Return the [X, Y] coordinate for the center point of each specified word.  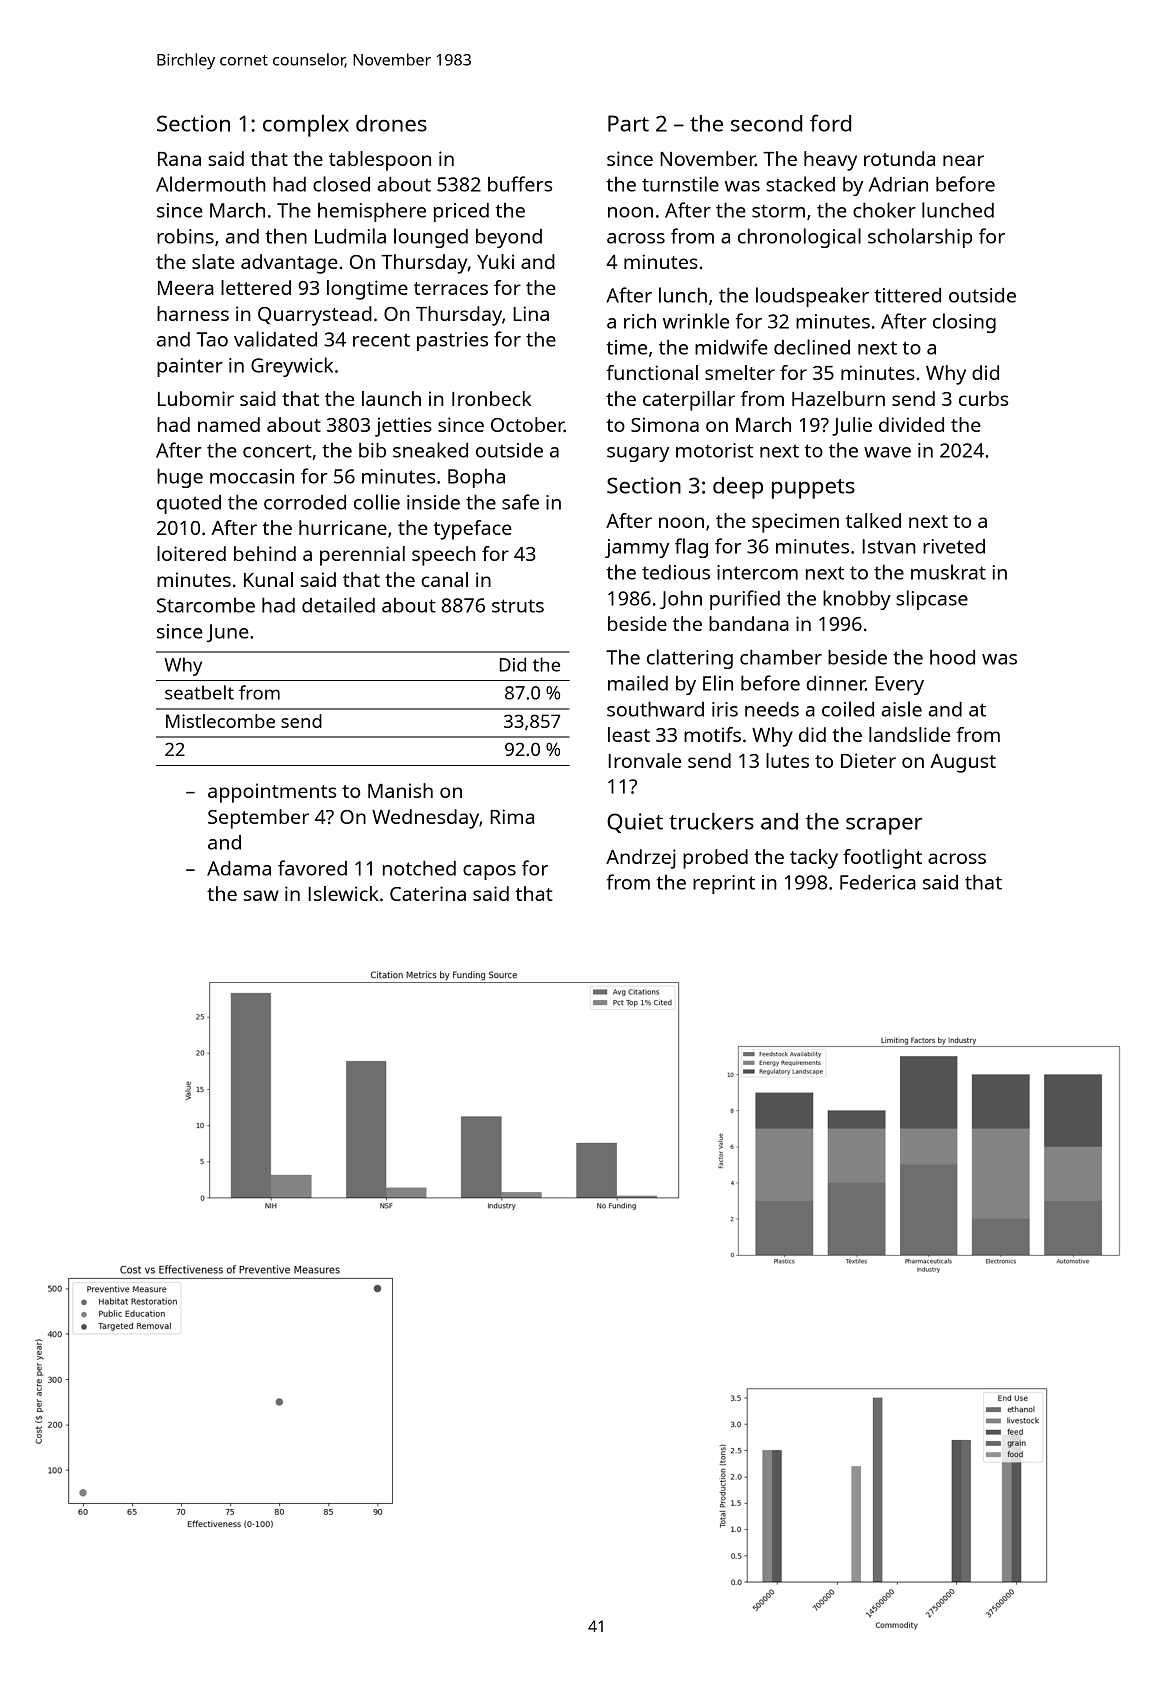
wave [887, 452]
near [963, 160]
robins [185, 236]
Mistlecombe [220, 721]
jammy [637, 548]
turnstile [680, 184]
